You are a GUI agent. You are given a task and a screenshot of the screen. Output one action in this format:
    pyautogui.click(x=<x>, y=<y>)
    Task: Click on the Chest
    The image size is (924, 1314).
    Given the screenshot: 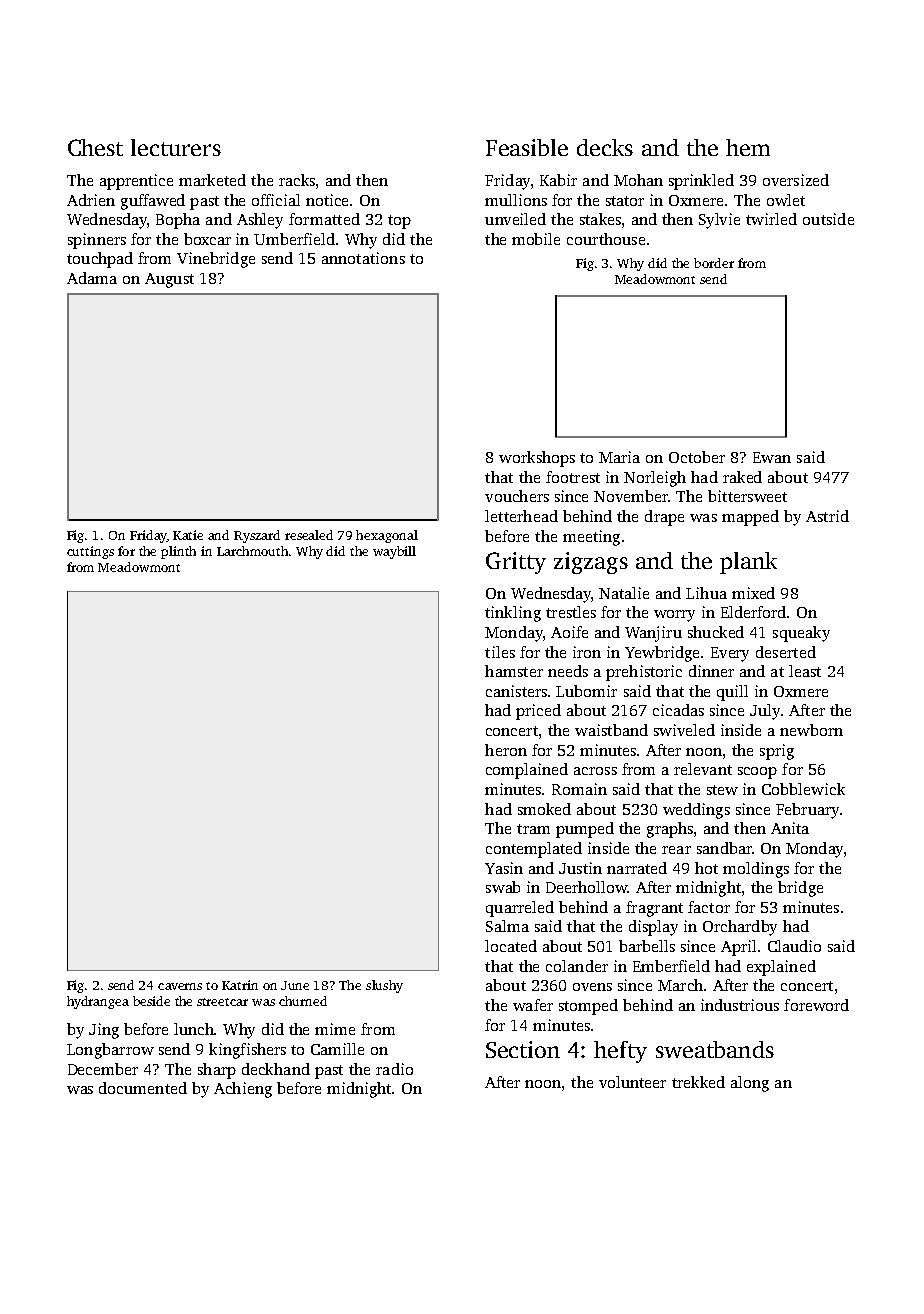 What is the action you would take?
    pyautogui.click(x=95, y=147)
